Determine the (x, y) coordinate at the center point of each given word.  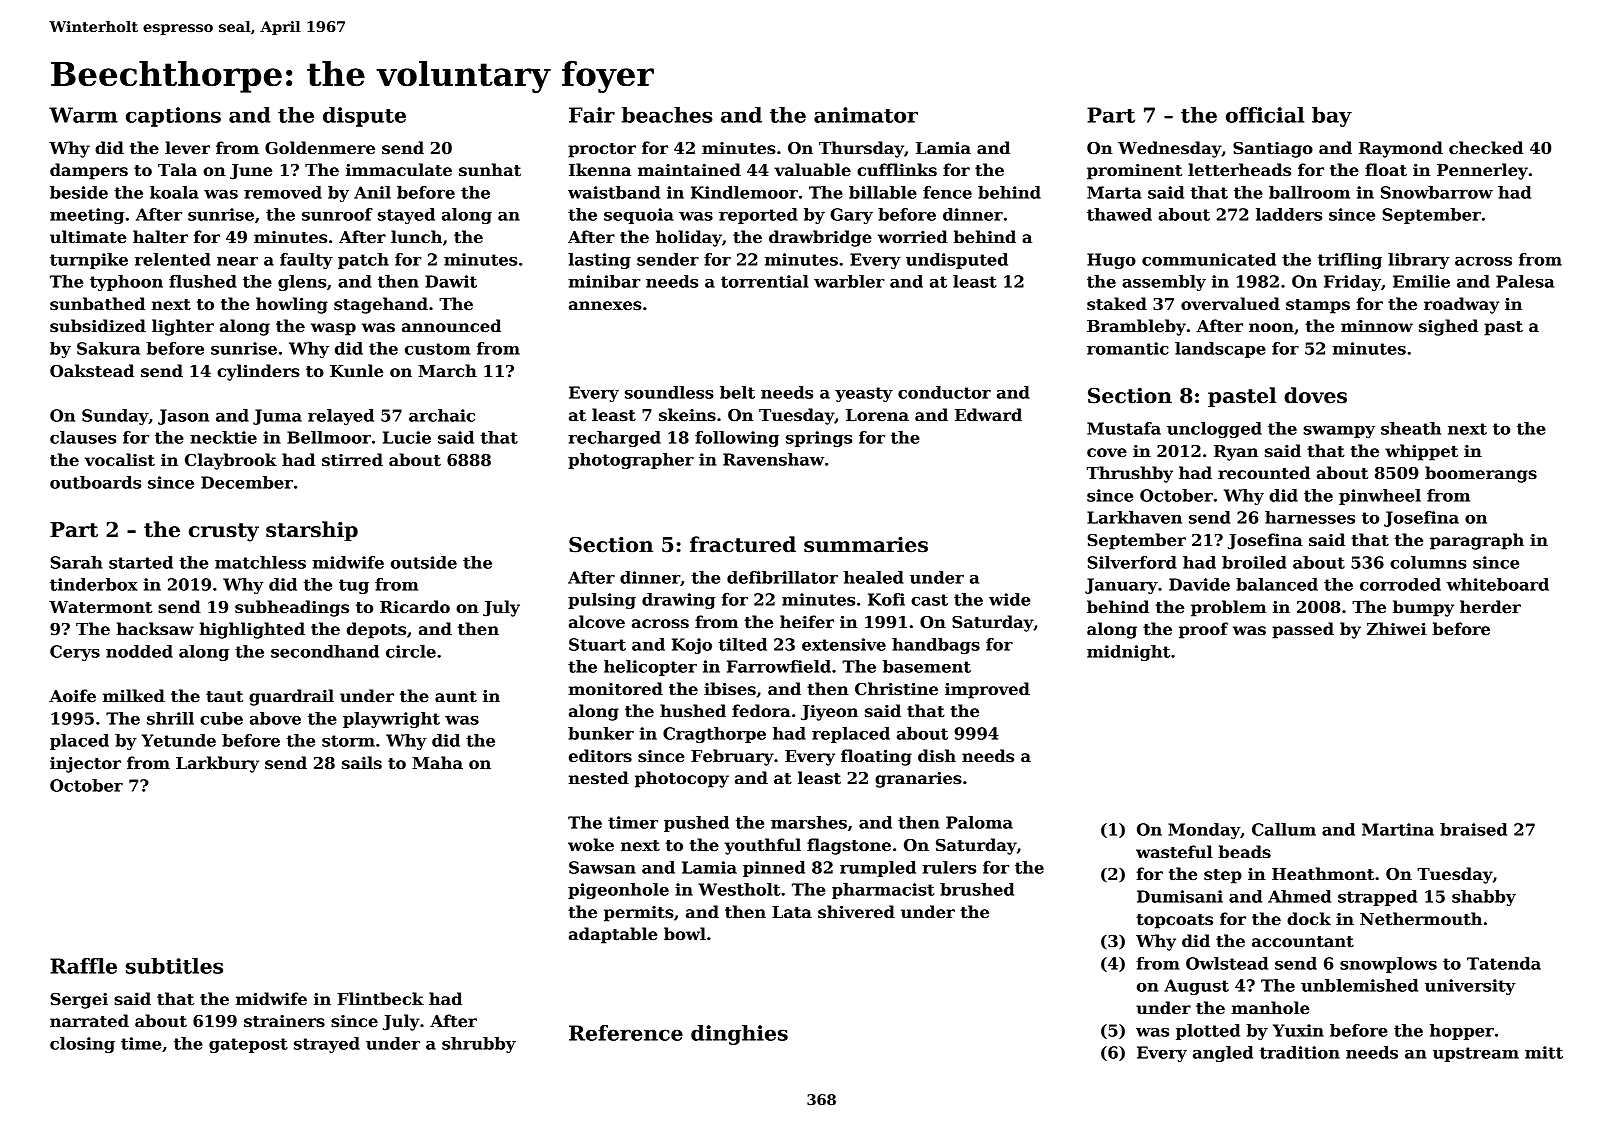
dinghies (739, 1035)
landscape (1220, 350)
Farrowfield (779, 666)
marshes (809, 822)
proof (1203, 630)
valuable (812, 170)
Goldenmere (320, 148)
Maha (437, 763)
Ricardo (415, 607)
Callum (1284, 829)
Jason (183, 417)
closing (82, 1045)
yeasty (864, 394)
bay (1332, 117)
